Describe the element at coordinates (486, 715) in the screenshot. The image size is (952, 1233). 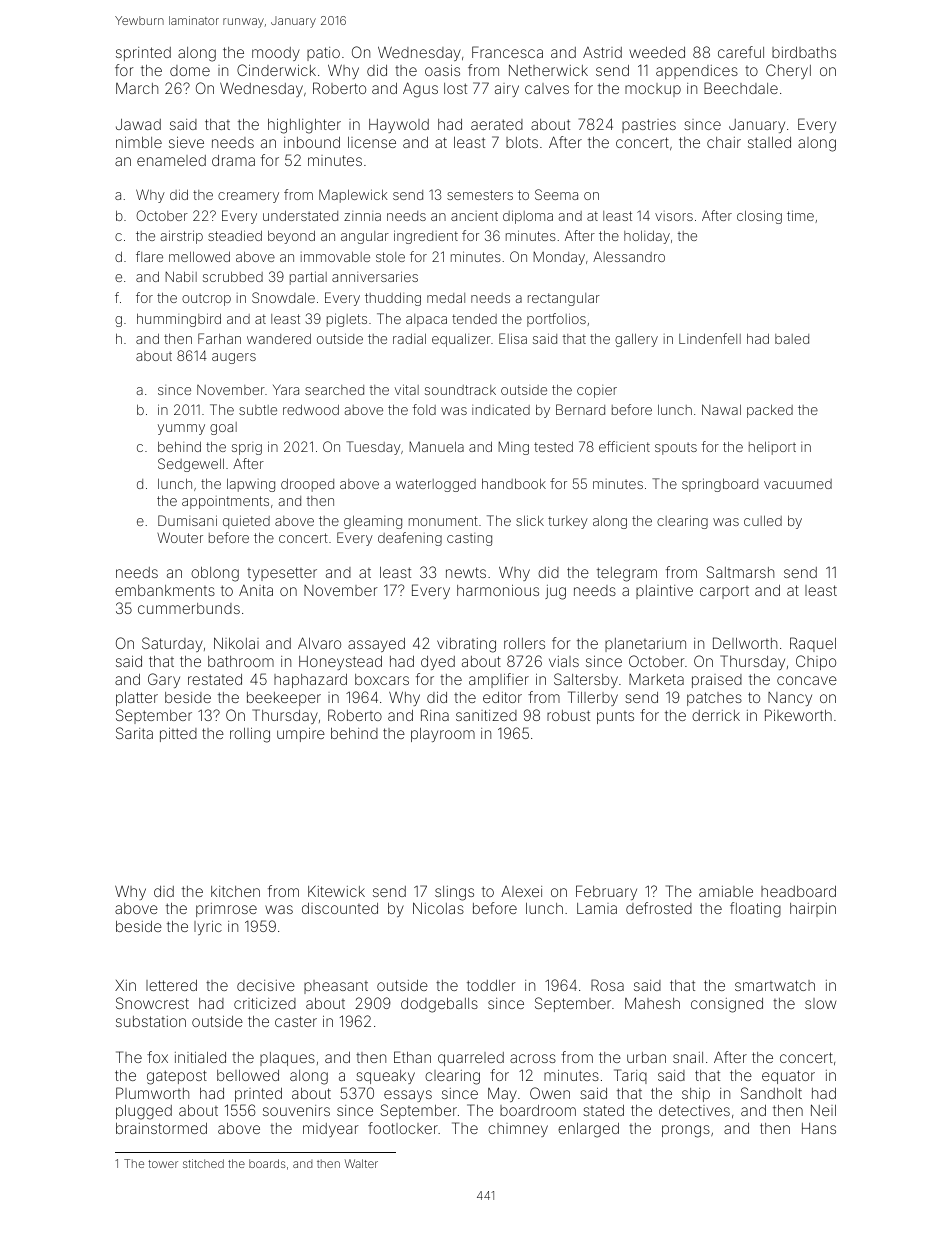
I see `sanitized` at that location.
